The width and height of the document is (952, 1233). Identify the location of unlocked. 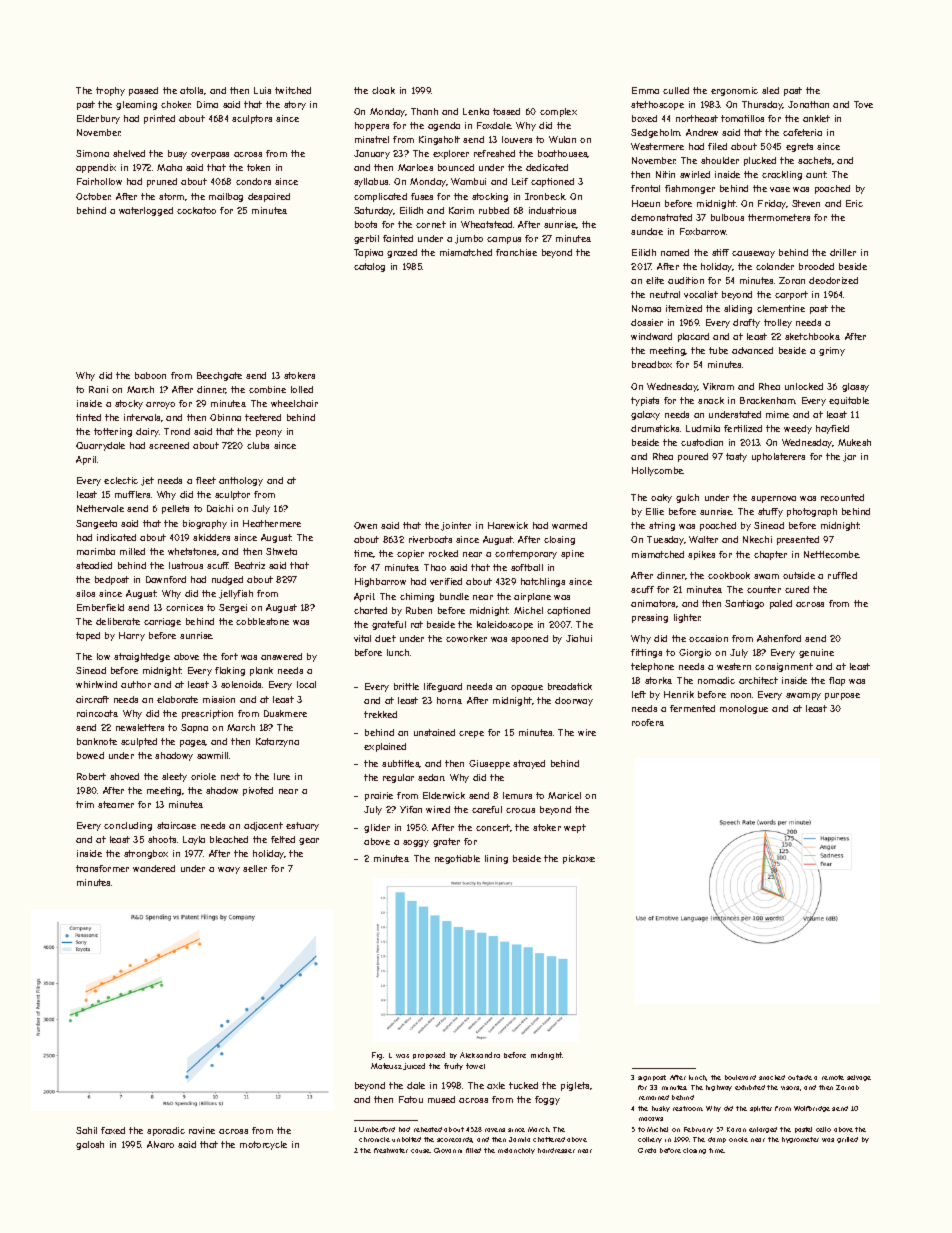
(804, 386).
